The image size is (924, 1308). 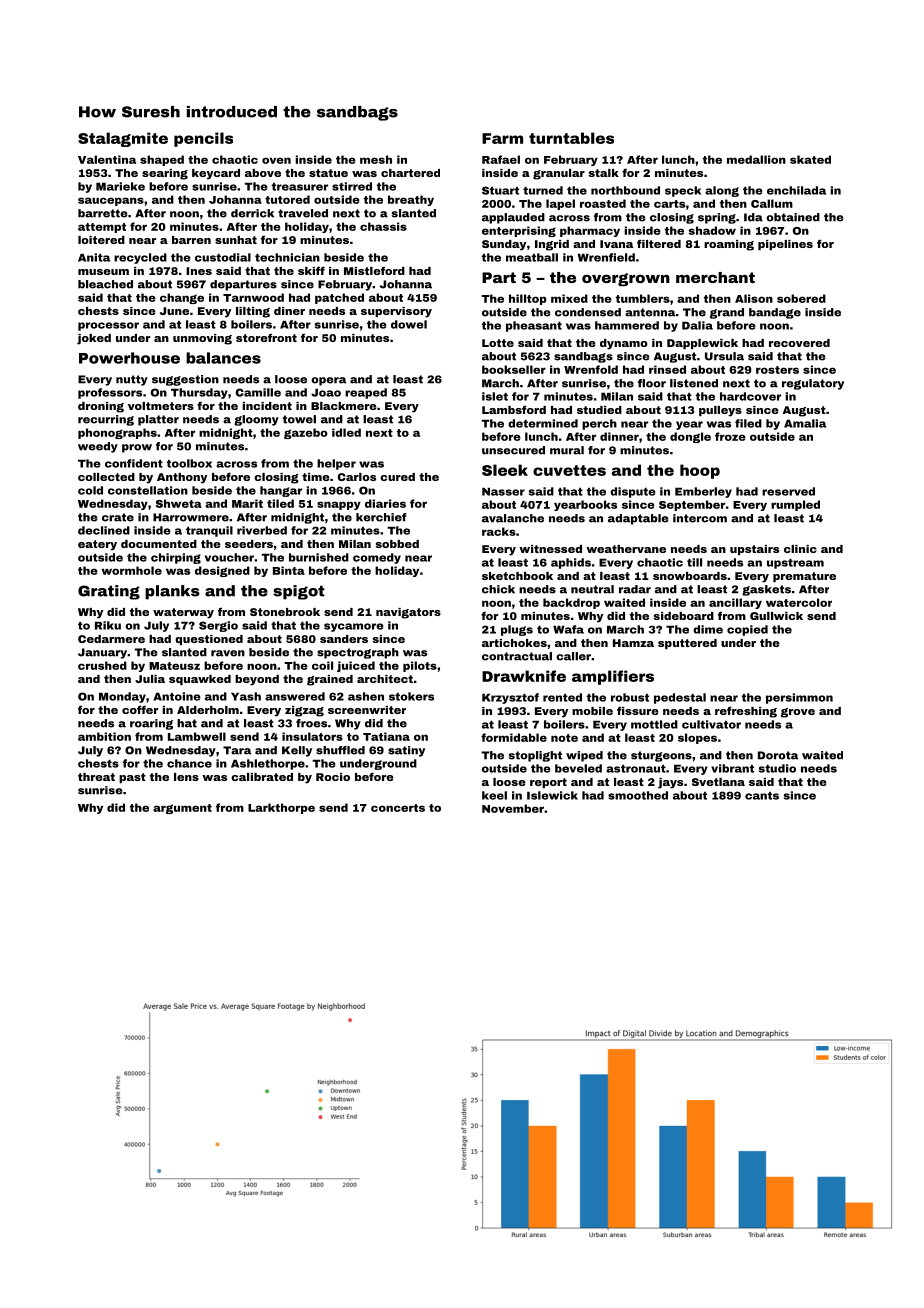 I want to click on pedestal, so click(x=680, y=698).
